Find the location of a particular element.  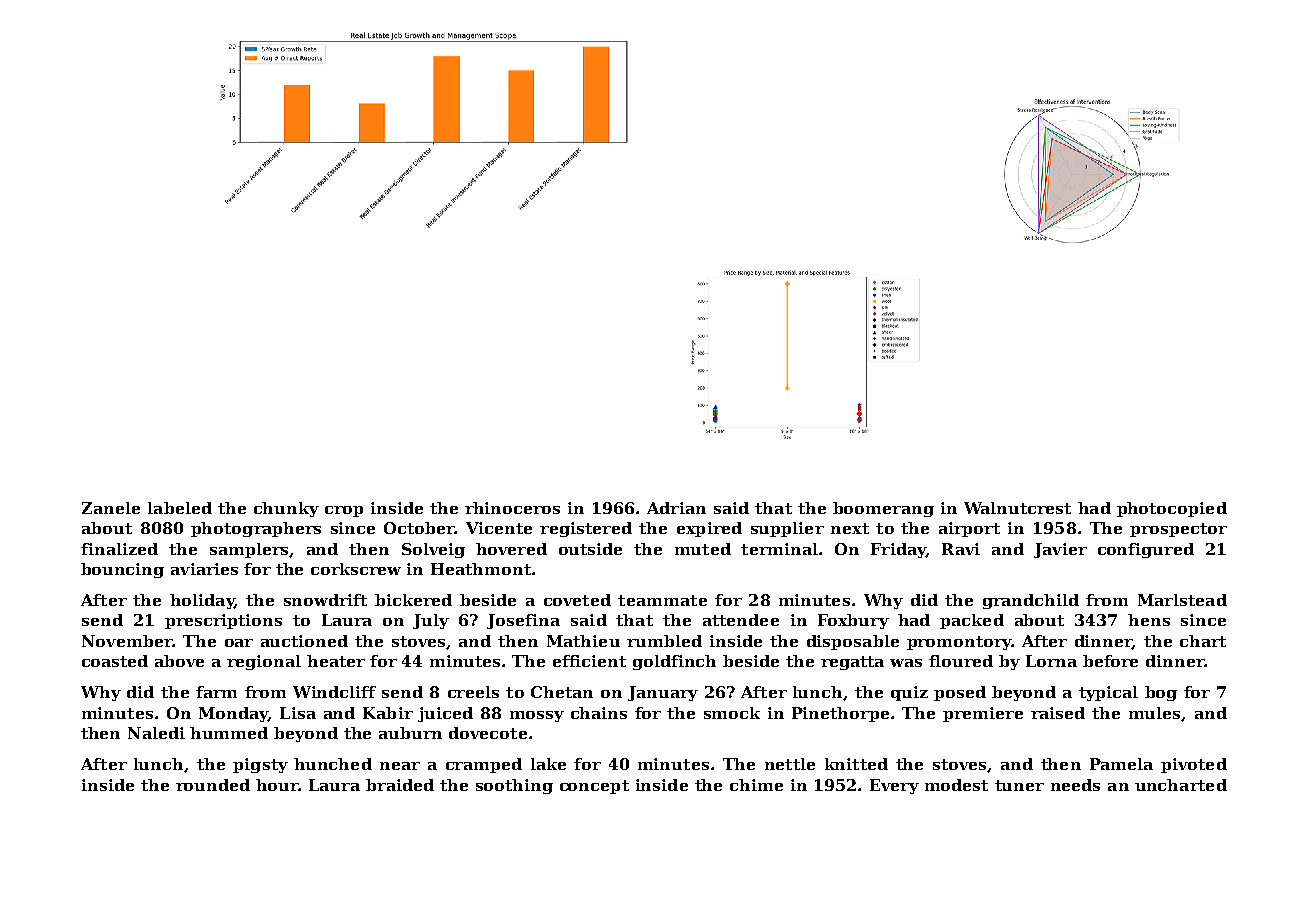

typical is located at coordinates (1108, 693).
